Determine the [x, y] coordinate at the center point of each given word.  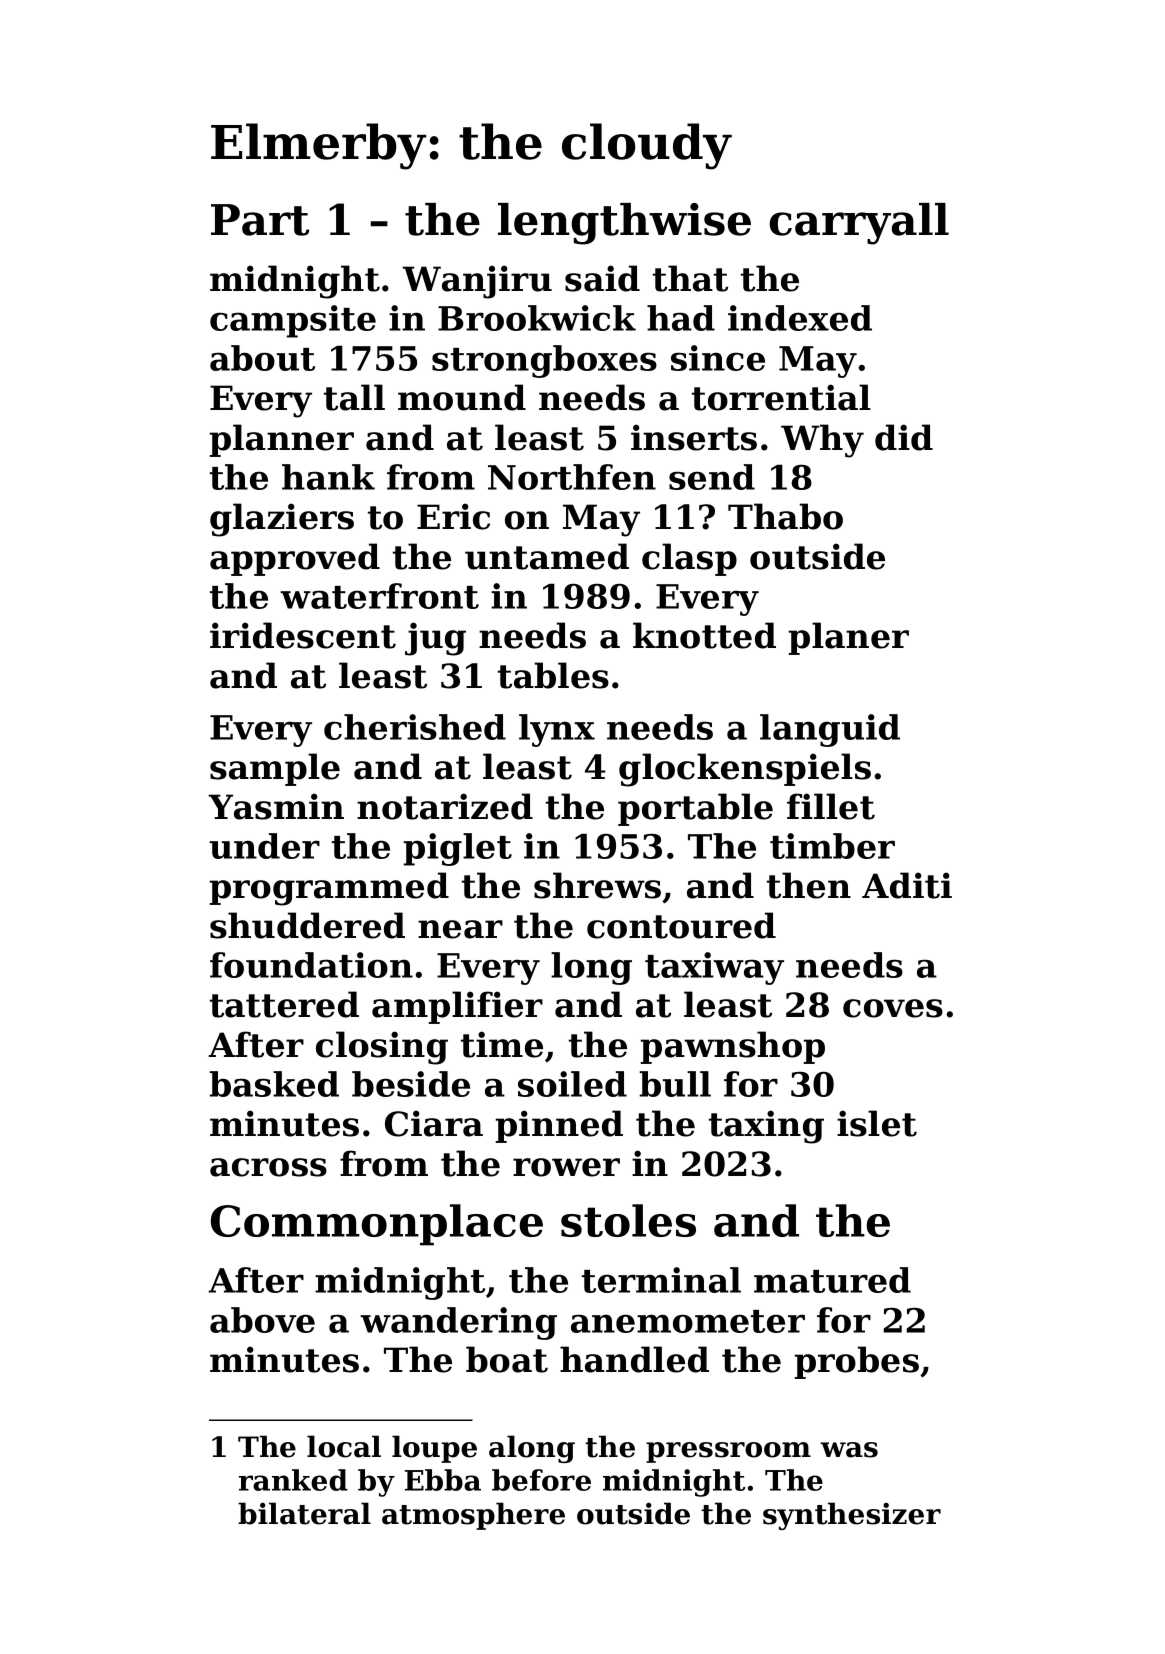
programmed [329, 889]
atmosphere [473, 1516]
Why [822, 441]
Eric [453, 516]
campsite [293, 321]
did [904, 437]
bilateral [304, 1513]
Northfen [572, 477]
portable [695, 809]
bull [675, 1084]
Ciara [434, 1123]
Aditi [907, 885]
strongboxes [544, 361]
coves [893, 1008]
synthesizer [852, 1516]
